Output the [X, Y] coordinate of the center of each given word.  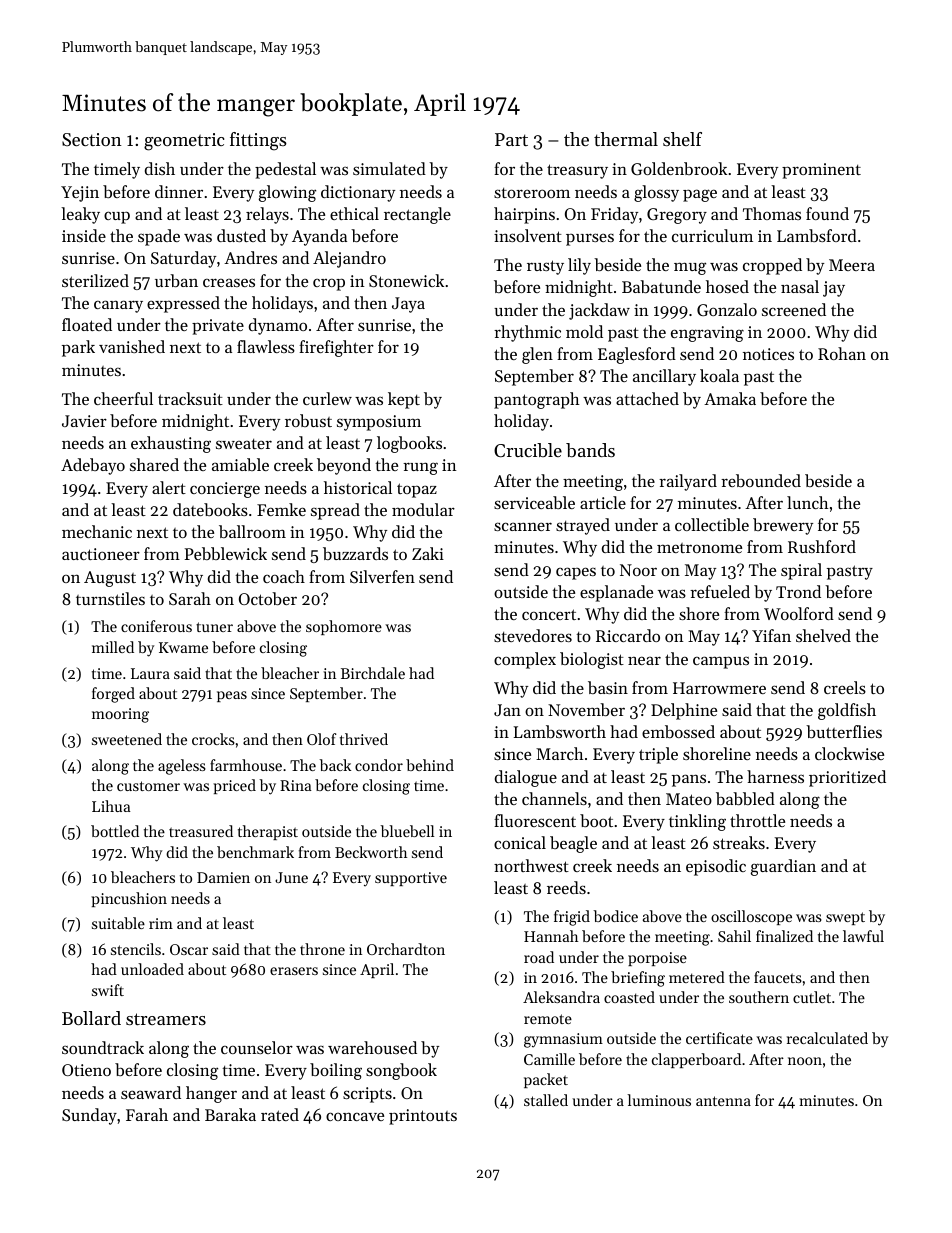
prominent [821, 171]
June [291, 877]
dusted [241, 235]
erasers [294, 971]
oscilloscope [751, 917]
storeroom [532, 193]
